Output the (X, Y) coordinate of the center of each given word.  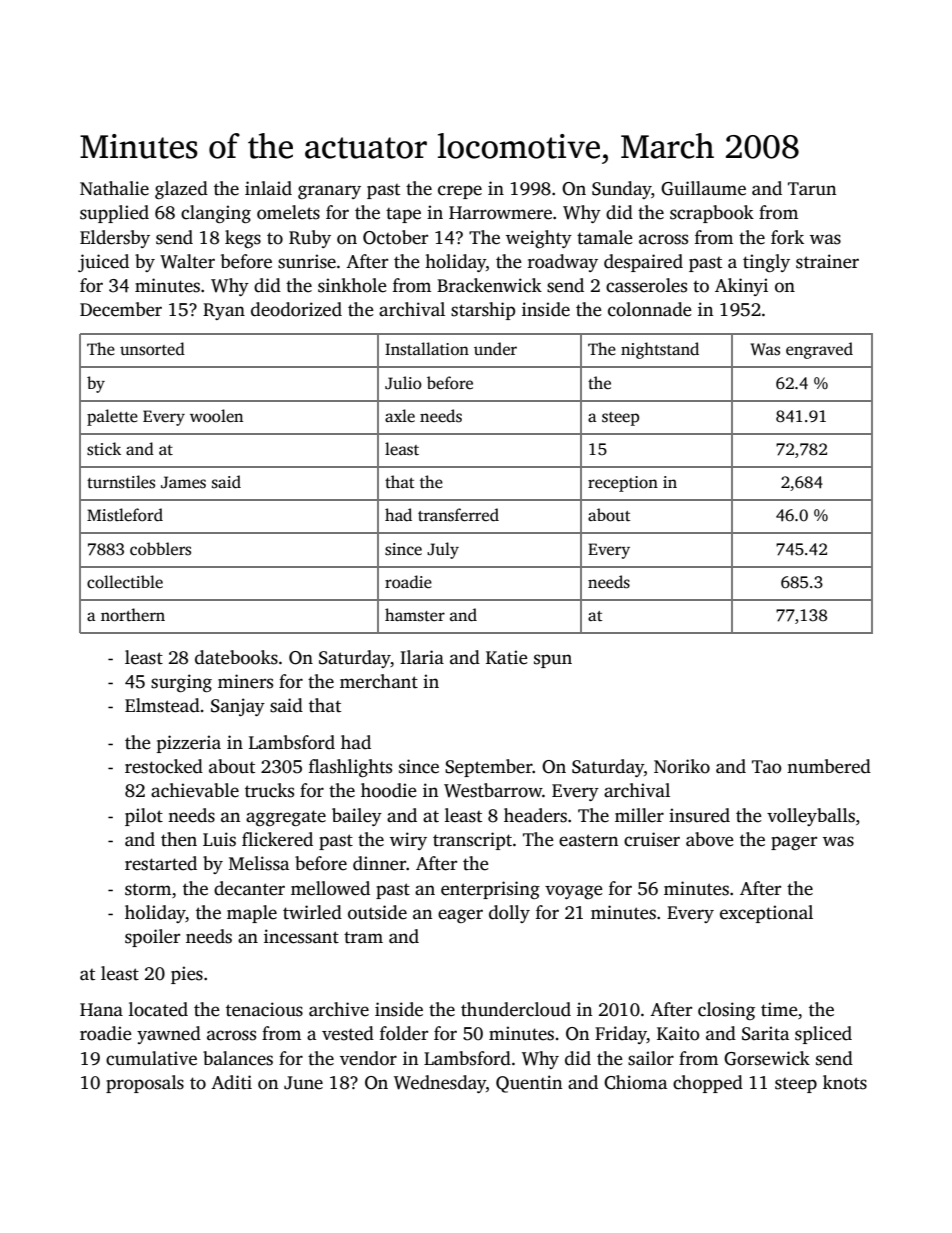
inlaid (268, 188)
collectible (125, 582)
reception (623, 484)
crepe (460, 192)
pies (187, 975)
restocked (164, 766)
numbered (829, 766)
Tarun (812, 189)
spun (553, 661)
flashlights (350, 768)
